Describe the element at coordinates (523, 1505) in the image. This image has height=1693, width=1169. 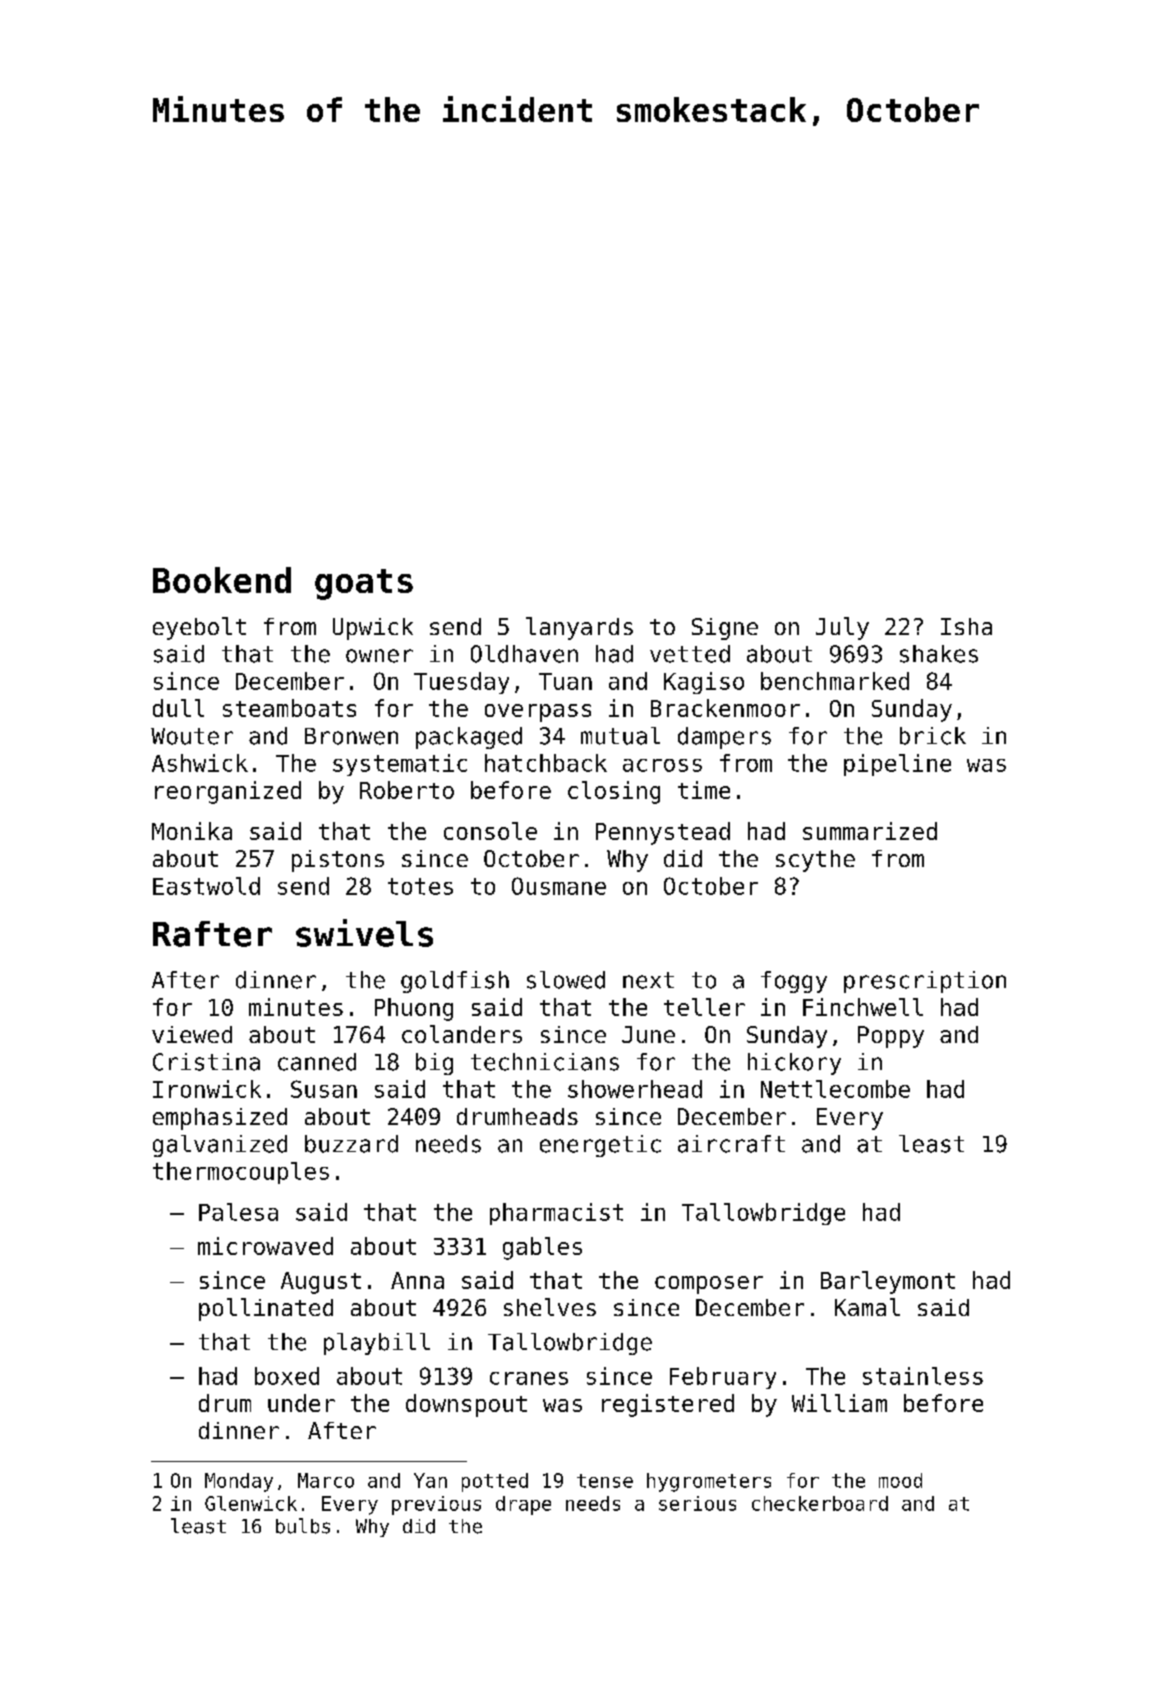
I see `drape` at that location.
